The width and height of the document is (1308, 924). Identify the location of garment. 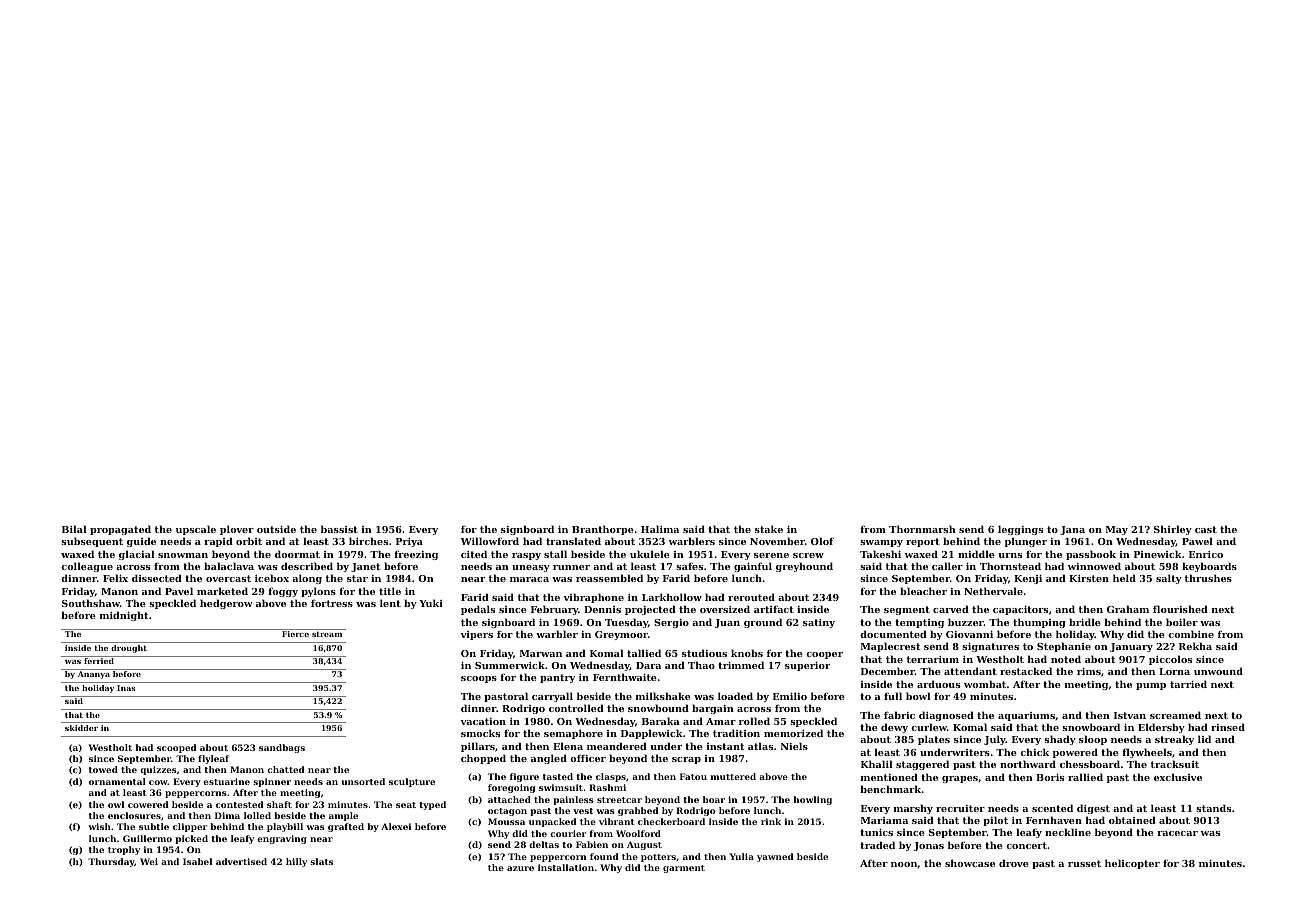
(684, 869).
